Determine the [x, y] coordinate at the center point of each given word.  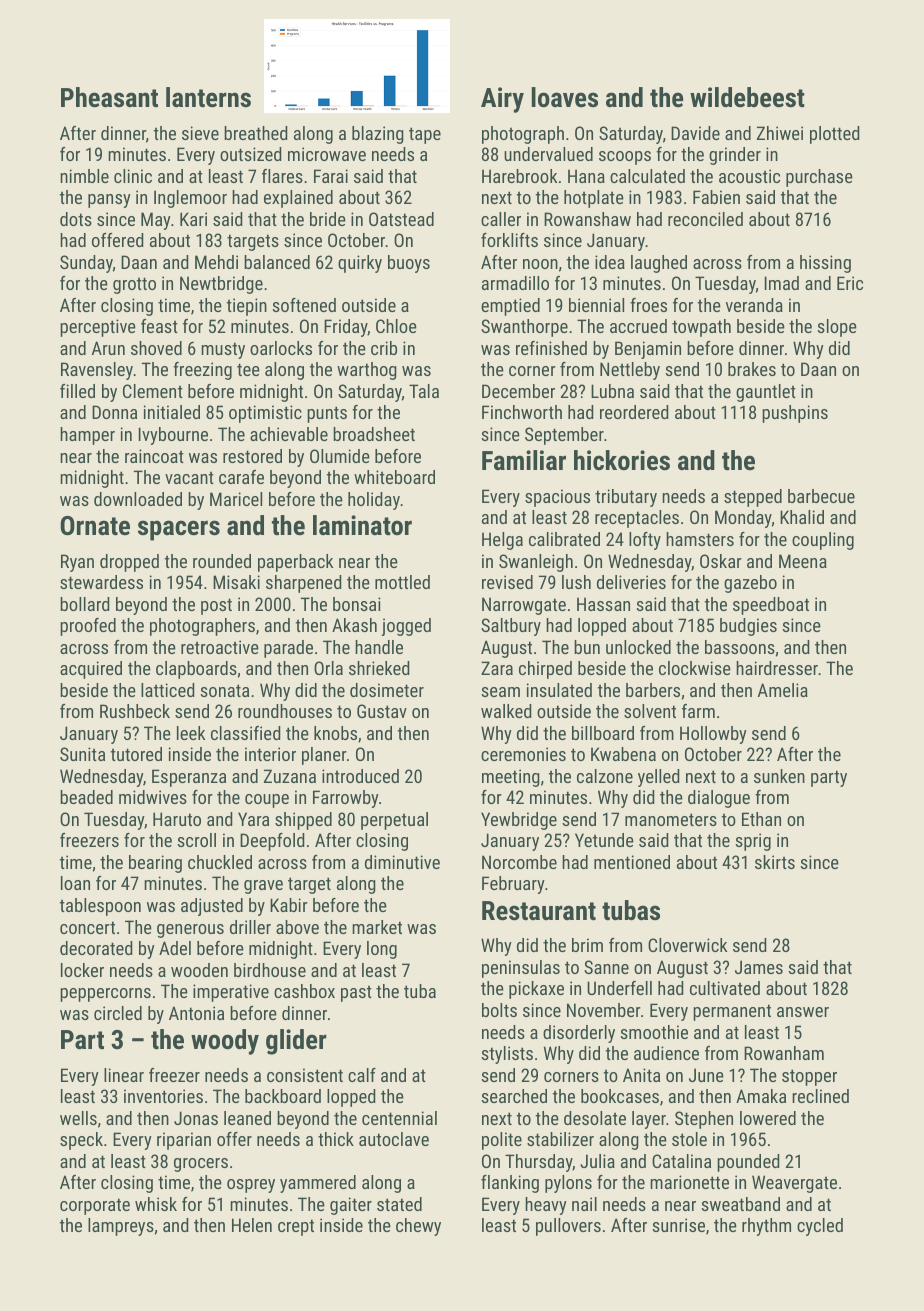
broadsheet [374, 434]
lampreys [121, 1227]
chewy [418, 1227]
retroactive [220, 647]
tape [425, 135]
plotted [835, 135]
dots [76, 219]
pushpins [795, 414]
